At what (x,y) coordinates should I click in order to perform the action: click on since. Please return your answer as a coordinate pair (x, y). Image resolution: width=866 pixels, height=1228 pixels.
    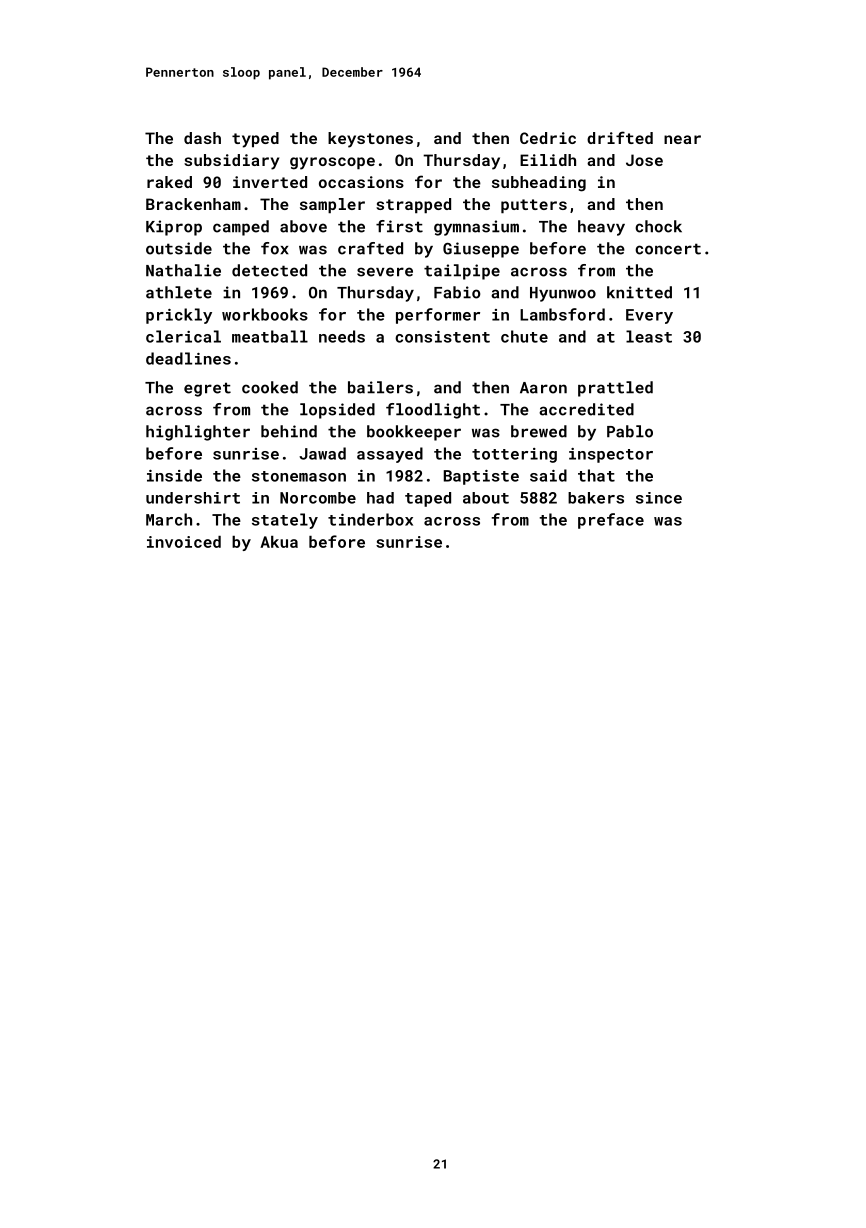
    Looking at the image, I should click on (659, 498).
